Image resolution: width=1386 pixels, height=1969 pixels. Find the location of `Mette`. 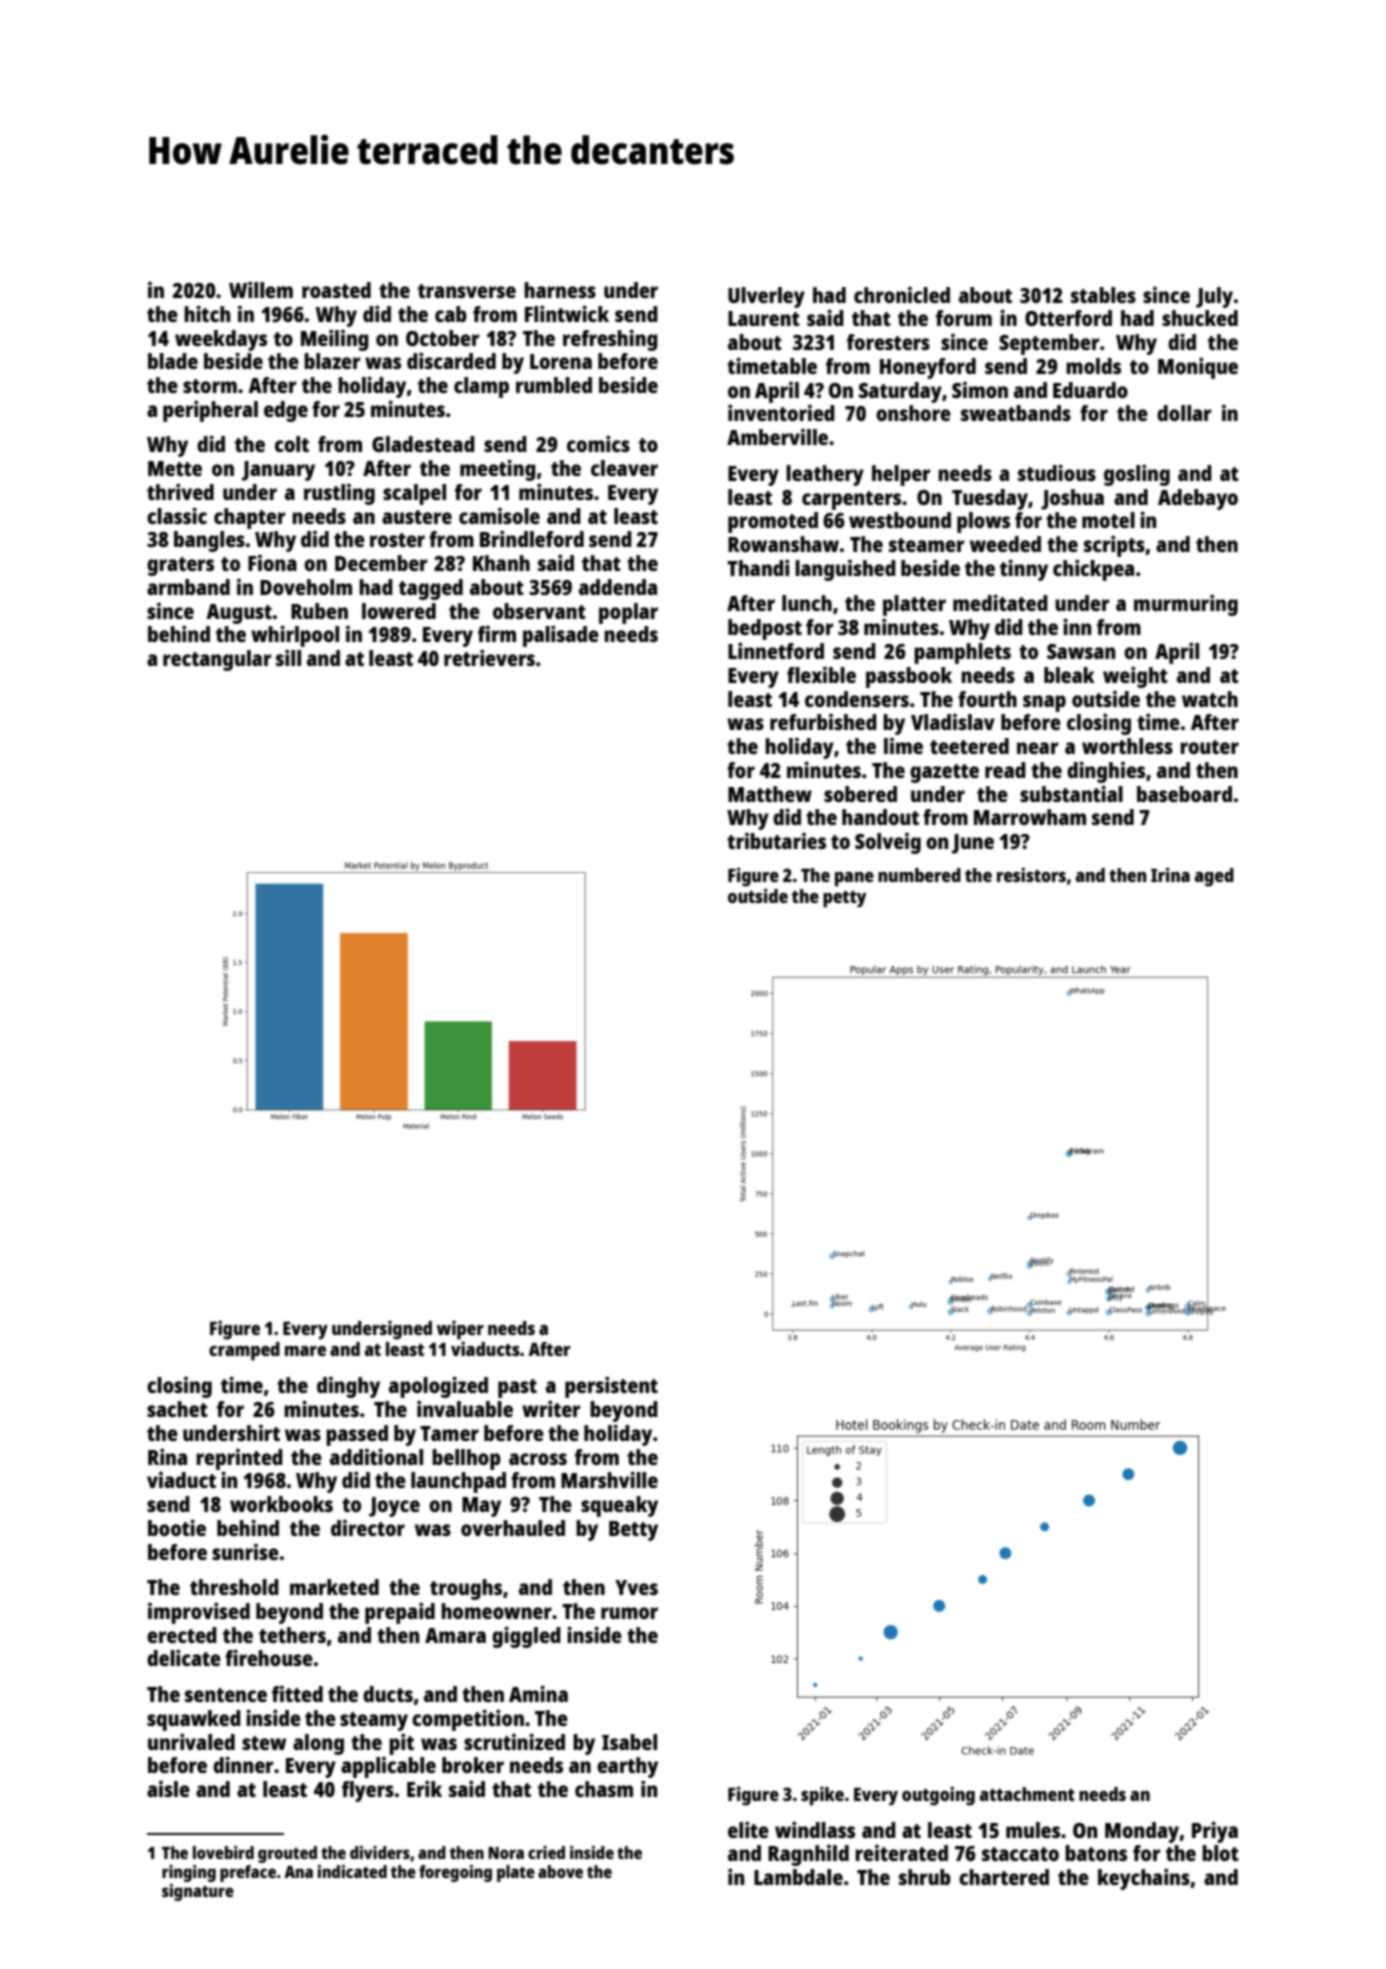

Mette is located at coordinates (175, 468).
